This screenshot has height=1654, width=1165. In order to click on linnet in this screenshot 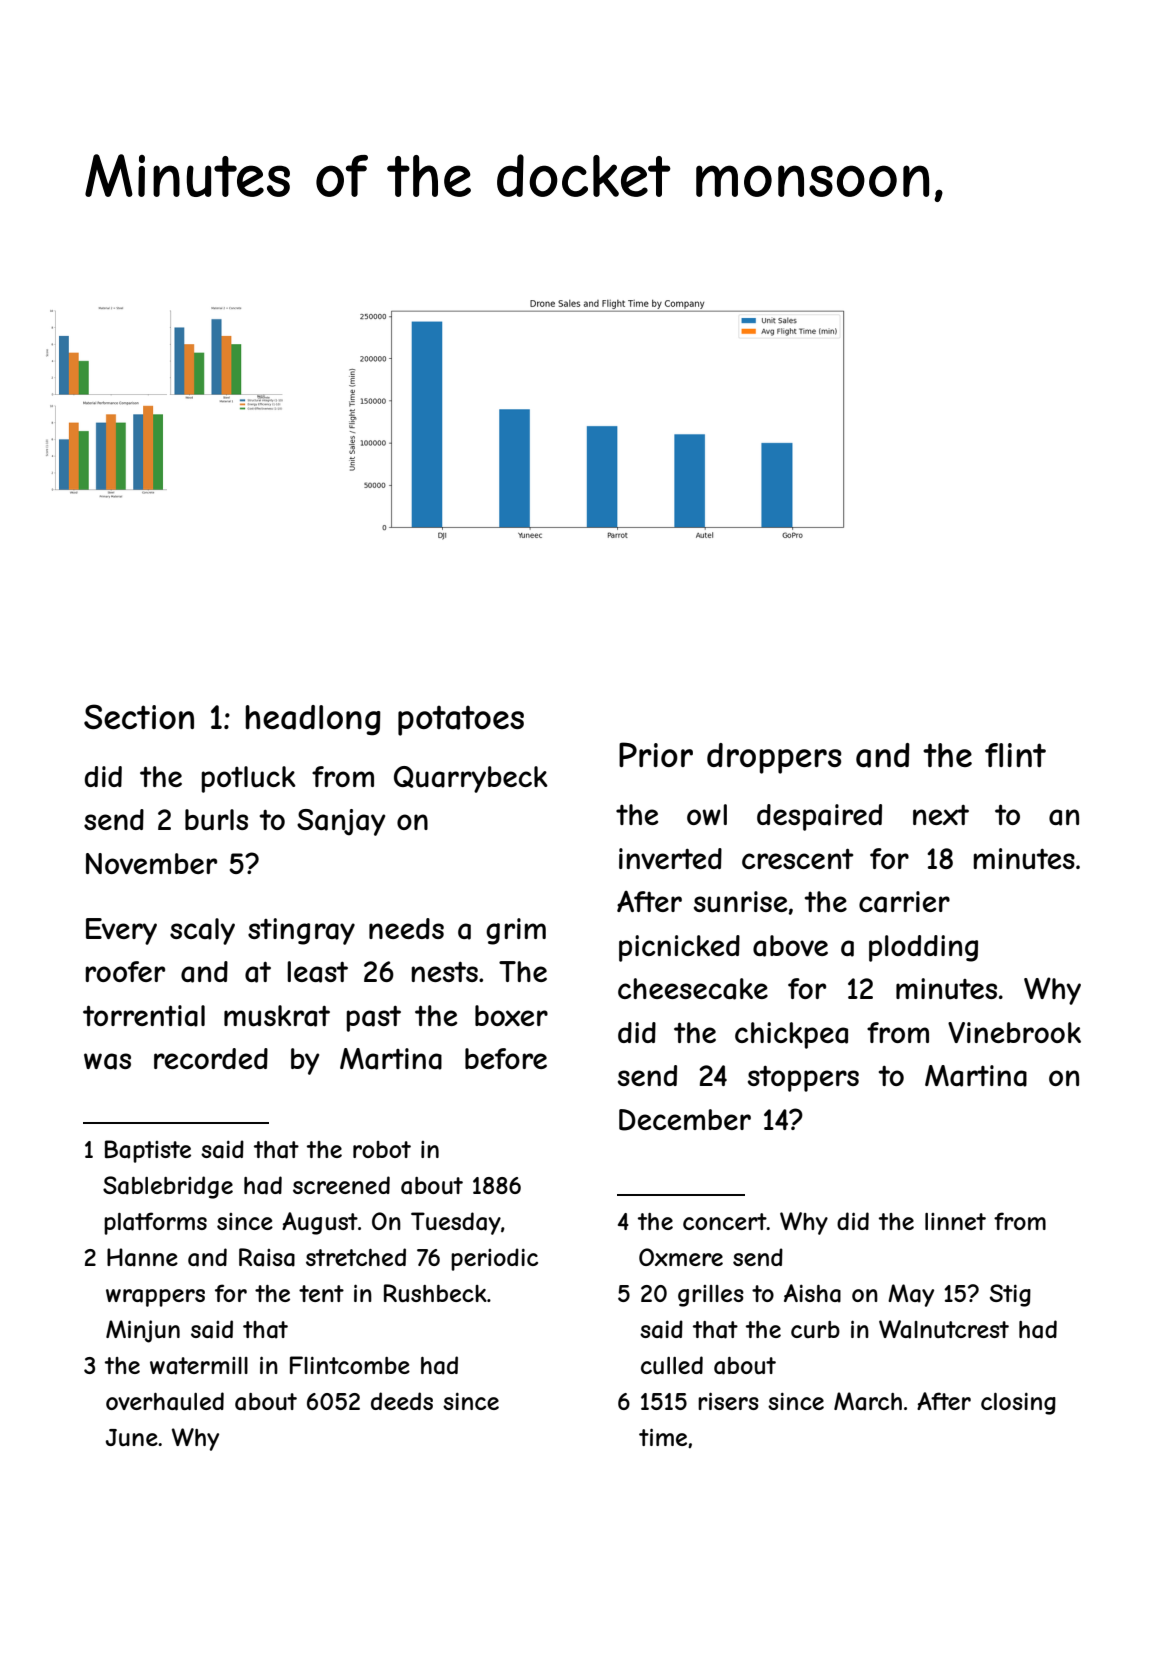, I will do `click(955, 1221)`.
